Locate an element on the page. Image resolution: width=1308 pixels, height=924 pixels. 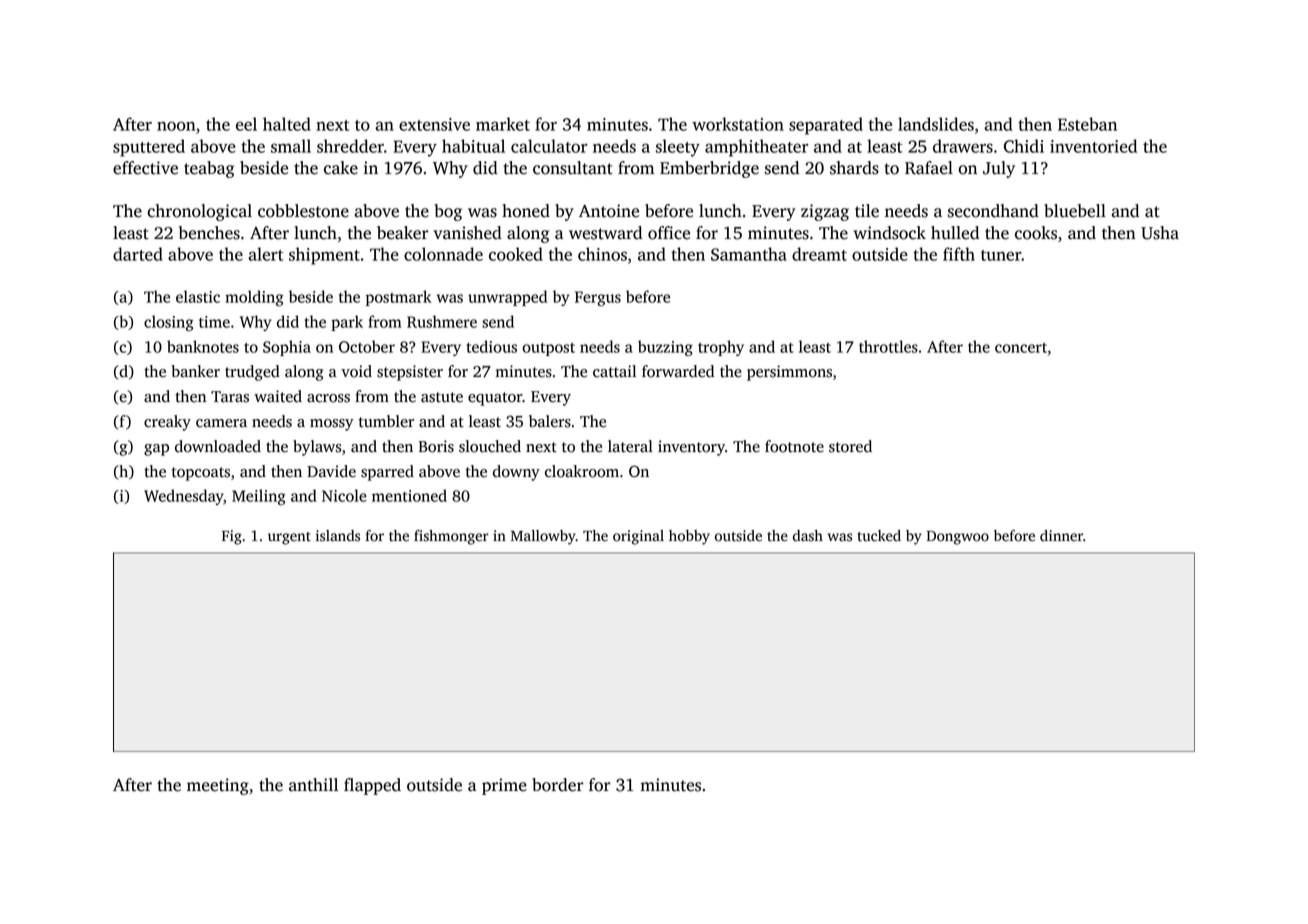
closing is located at coordinates (169, 323).
